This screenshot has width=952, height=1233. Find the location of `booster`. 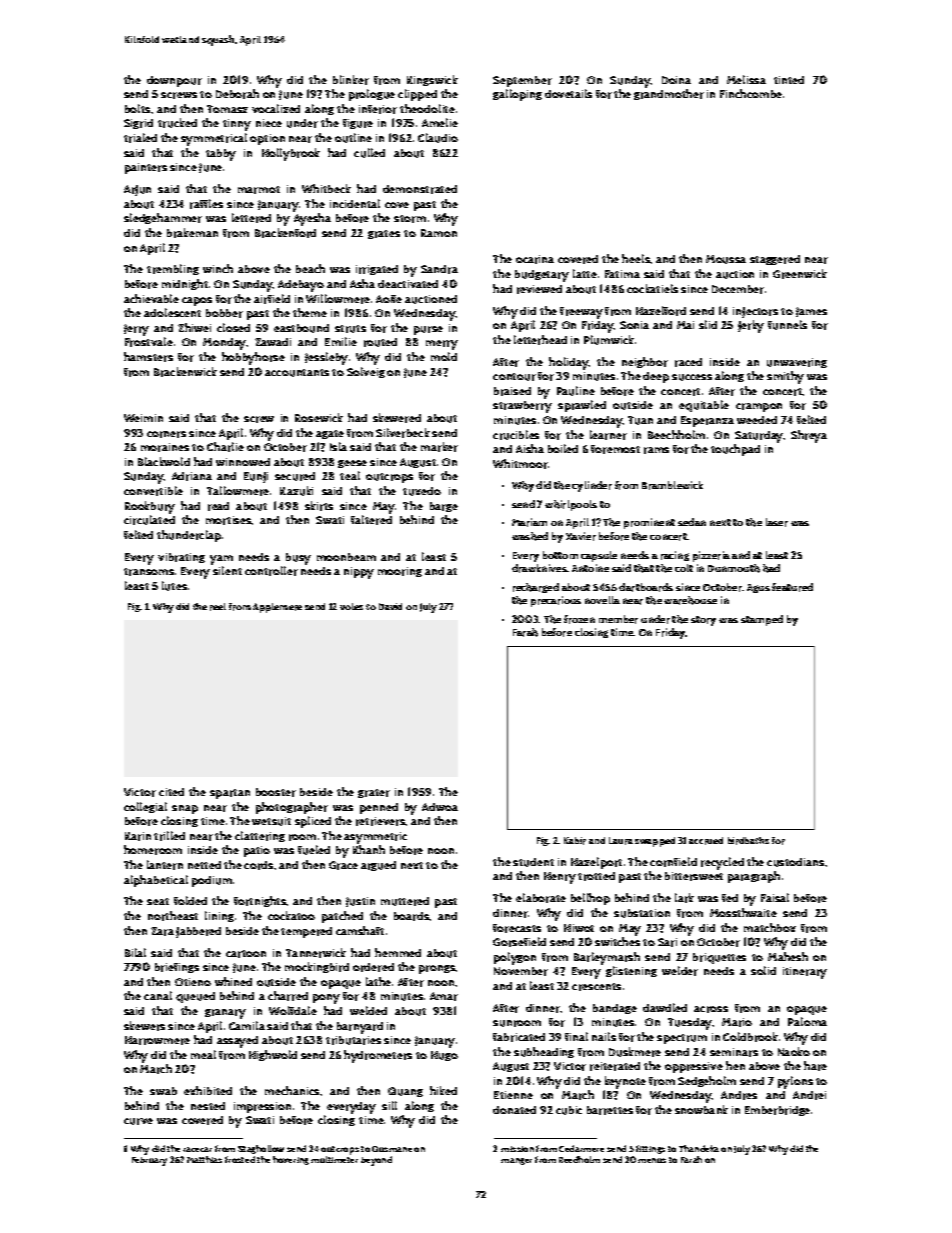

booster is located at coordinates (276, 792).
